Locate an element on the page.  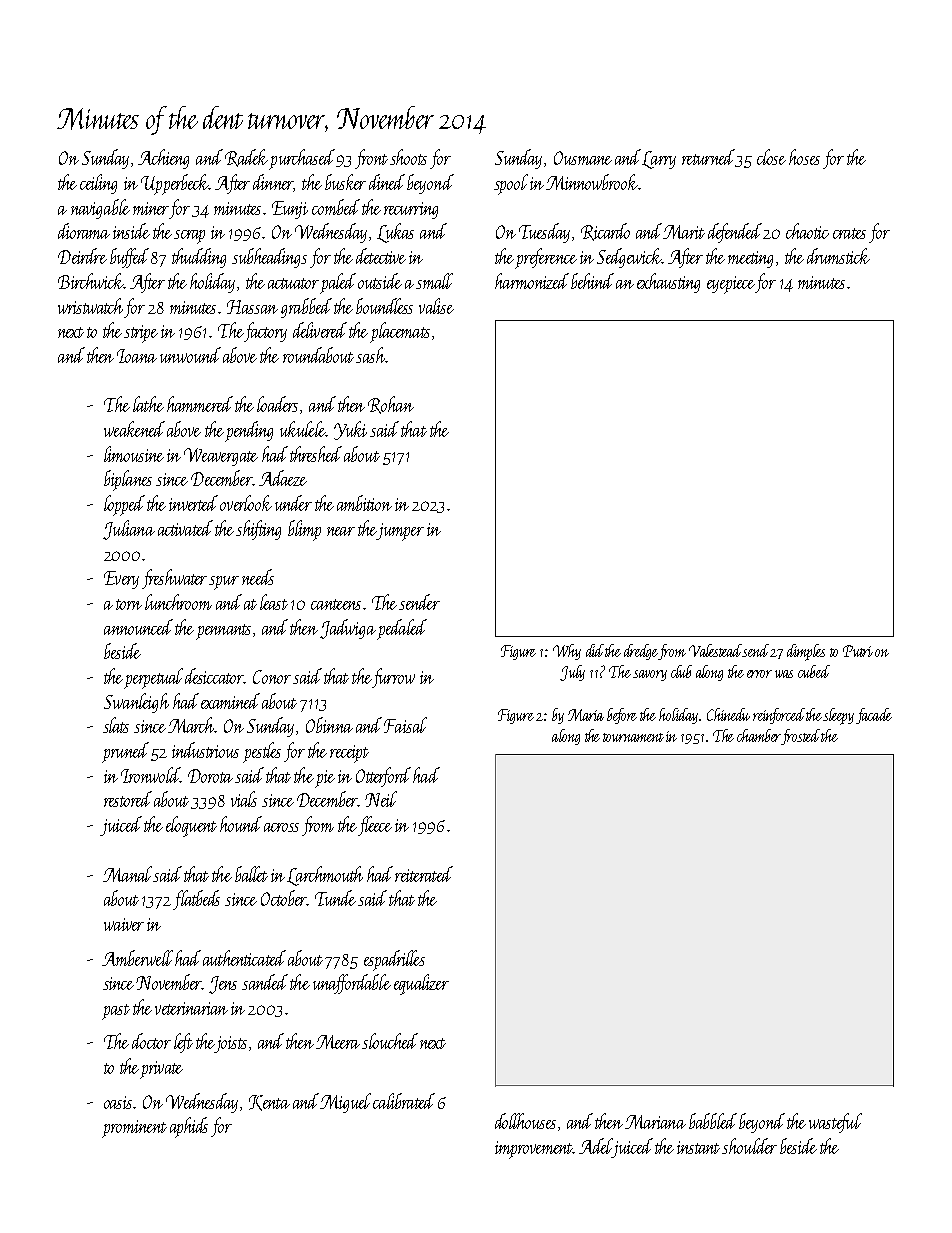
valise is located at coordinates (436, 306).
